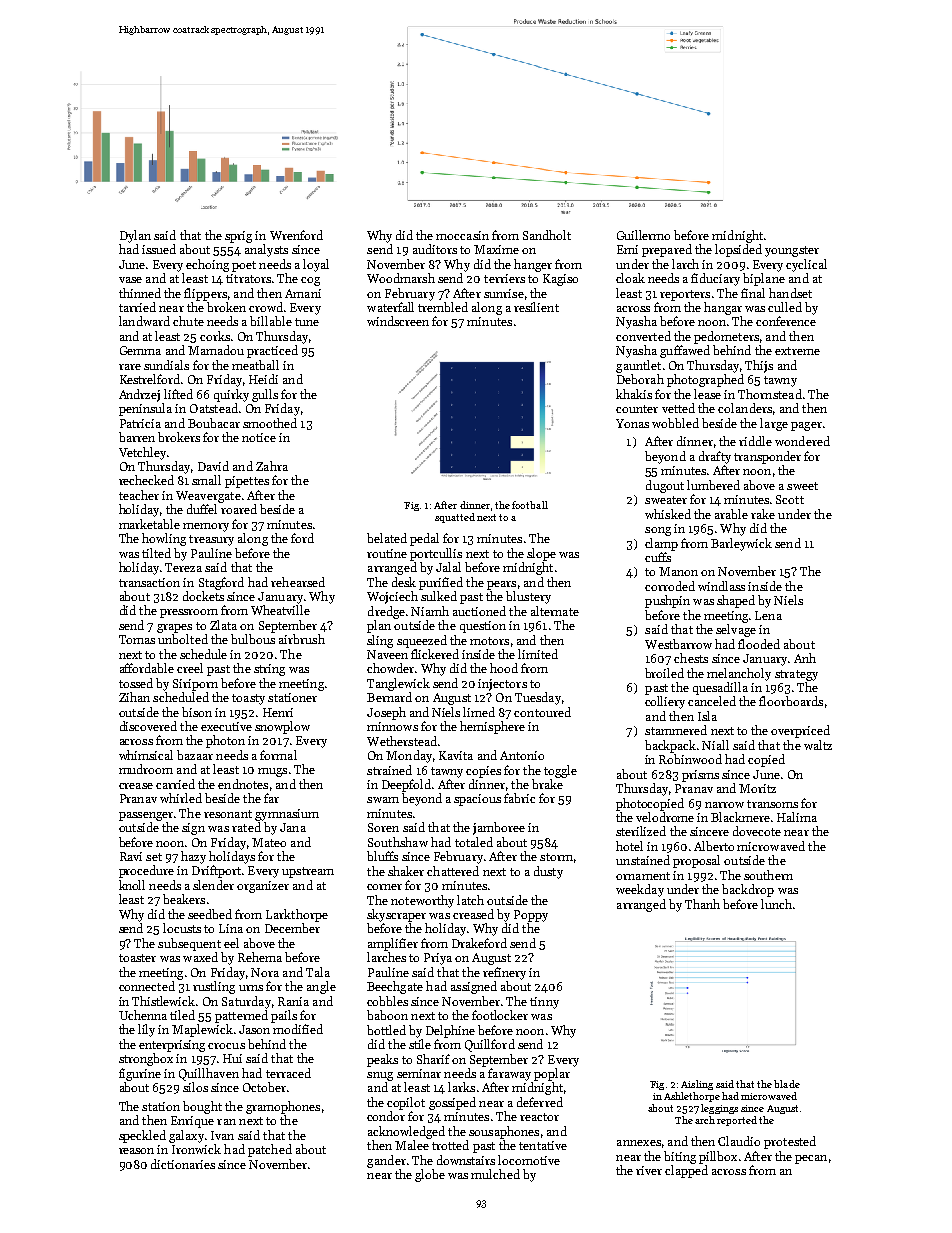  Describe the element at coordinates (238, 237) in the page. I see `sprig` at that location.
